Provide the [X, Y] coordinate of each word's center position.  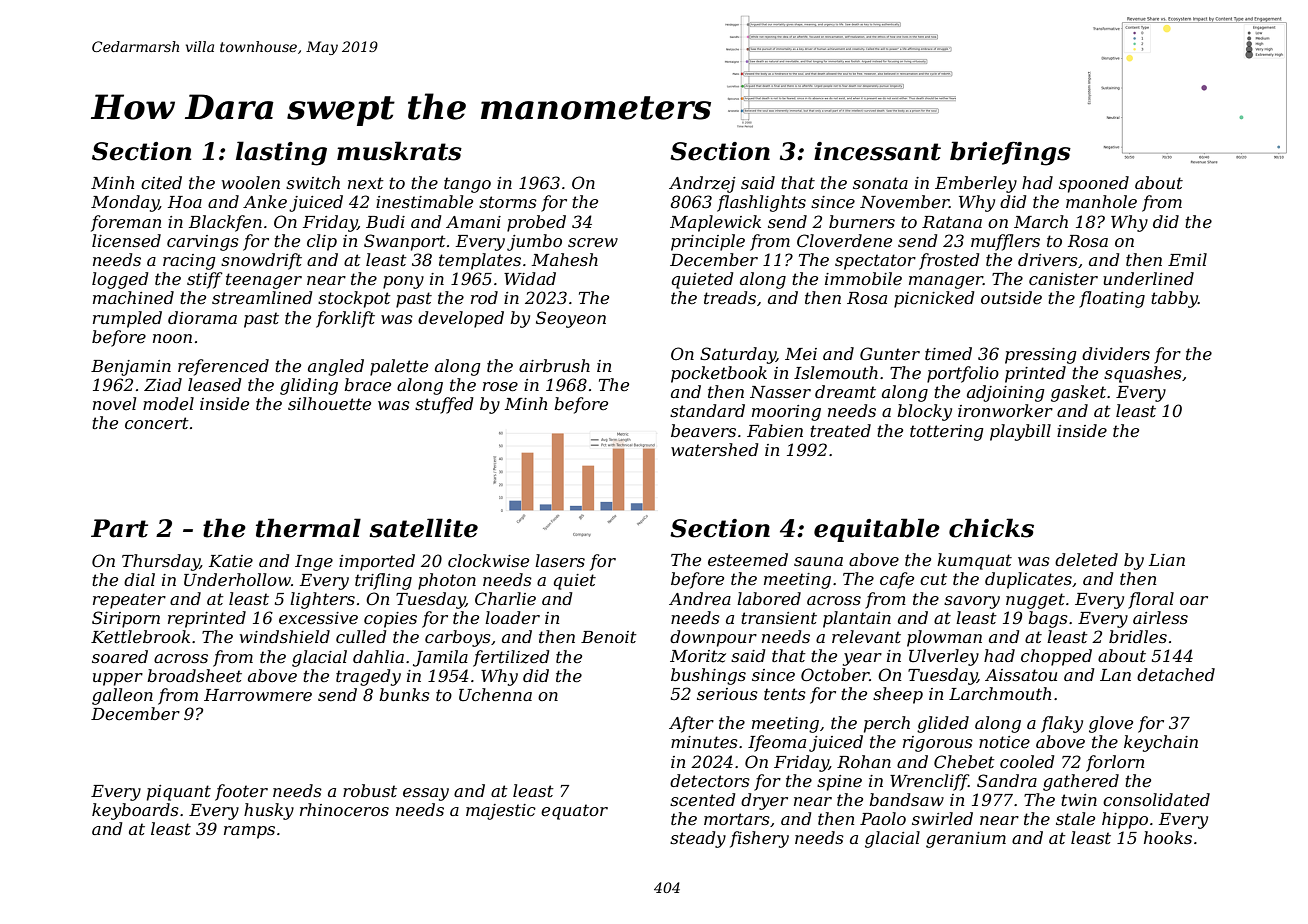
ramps [249, 832]
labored [769, 598]
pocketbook [719, 374]
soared [120, 656]
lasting [281, 153]
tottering [946, 433]
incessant [877, 151]
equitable [877, 530]
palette [399, 367]
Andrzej [702, 184]
